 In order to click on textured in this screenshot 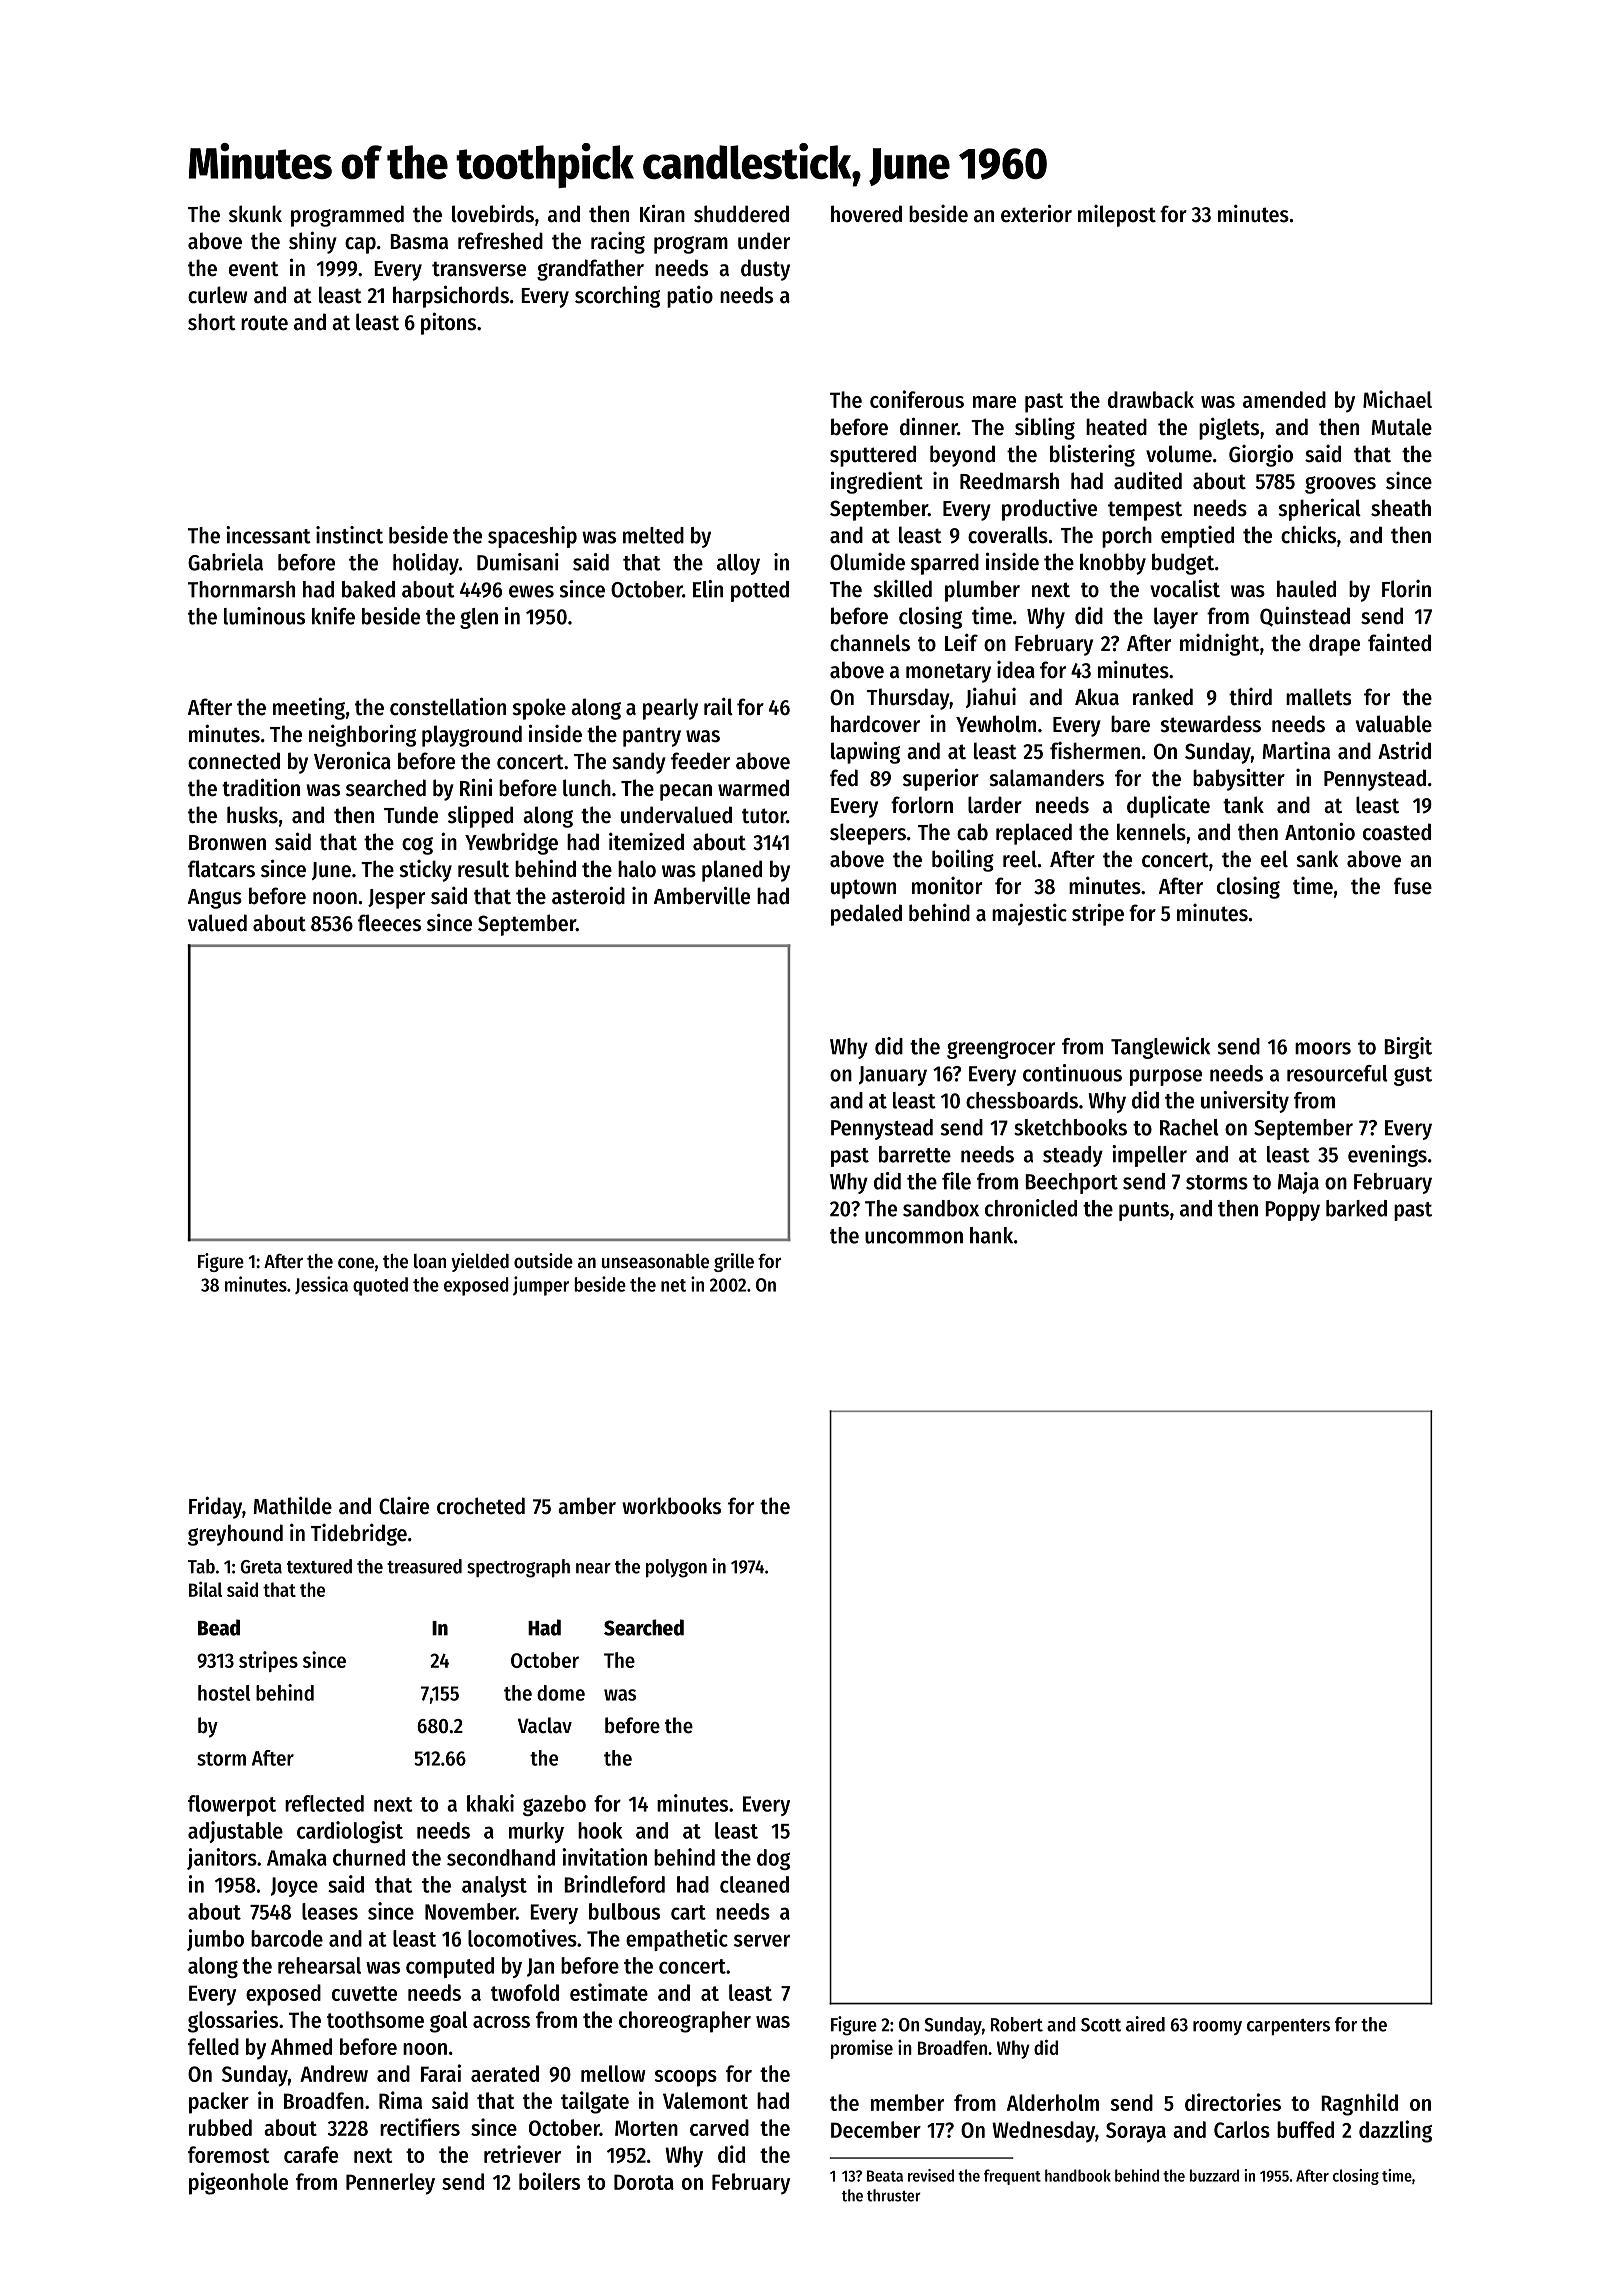, I will do `click(319, 1566)`.
